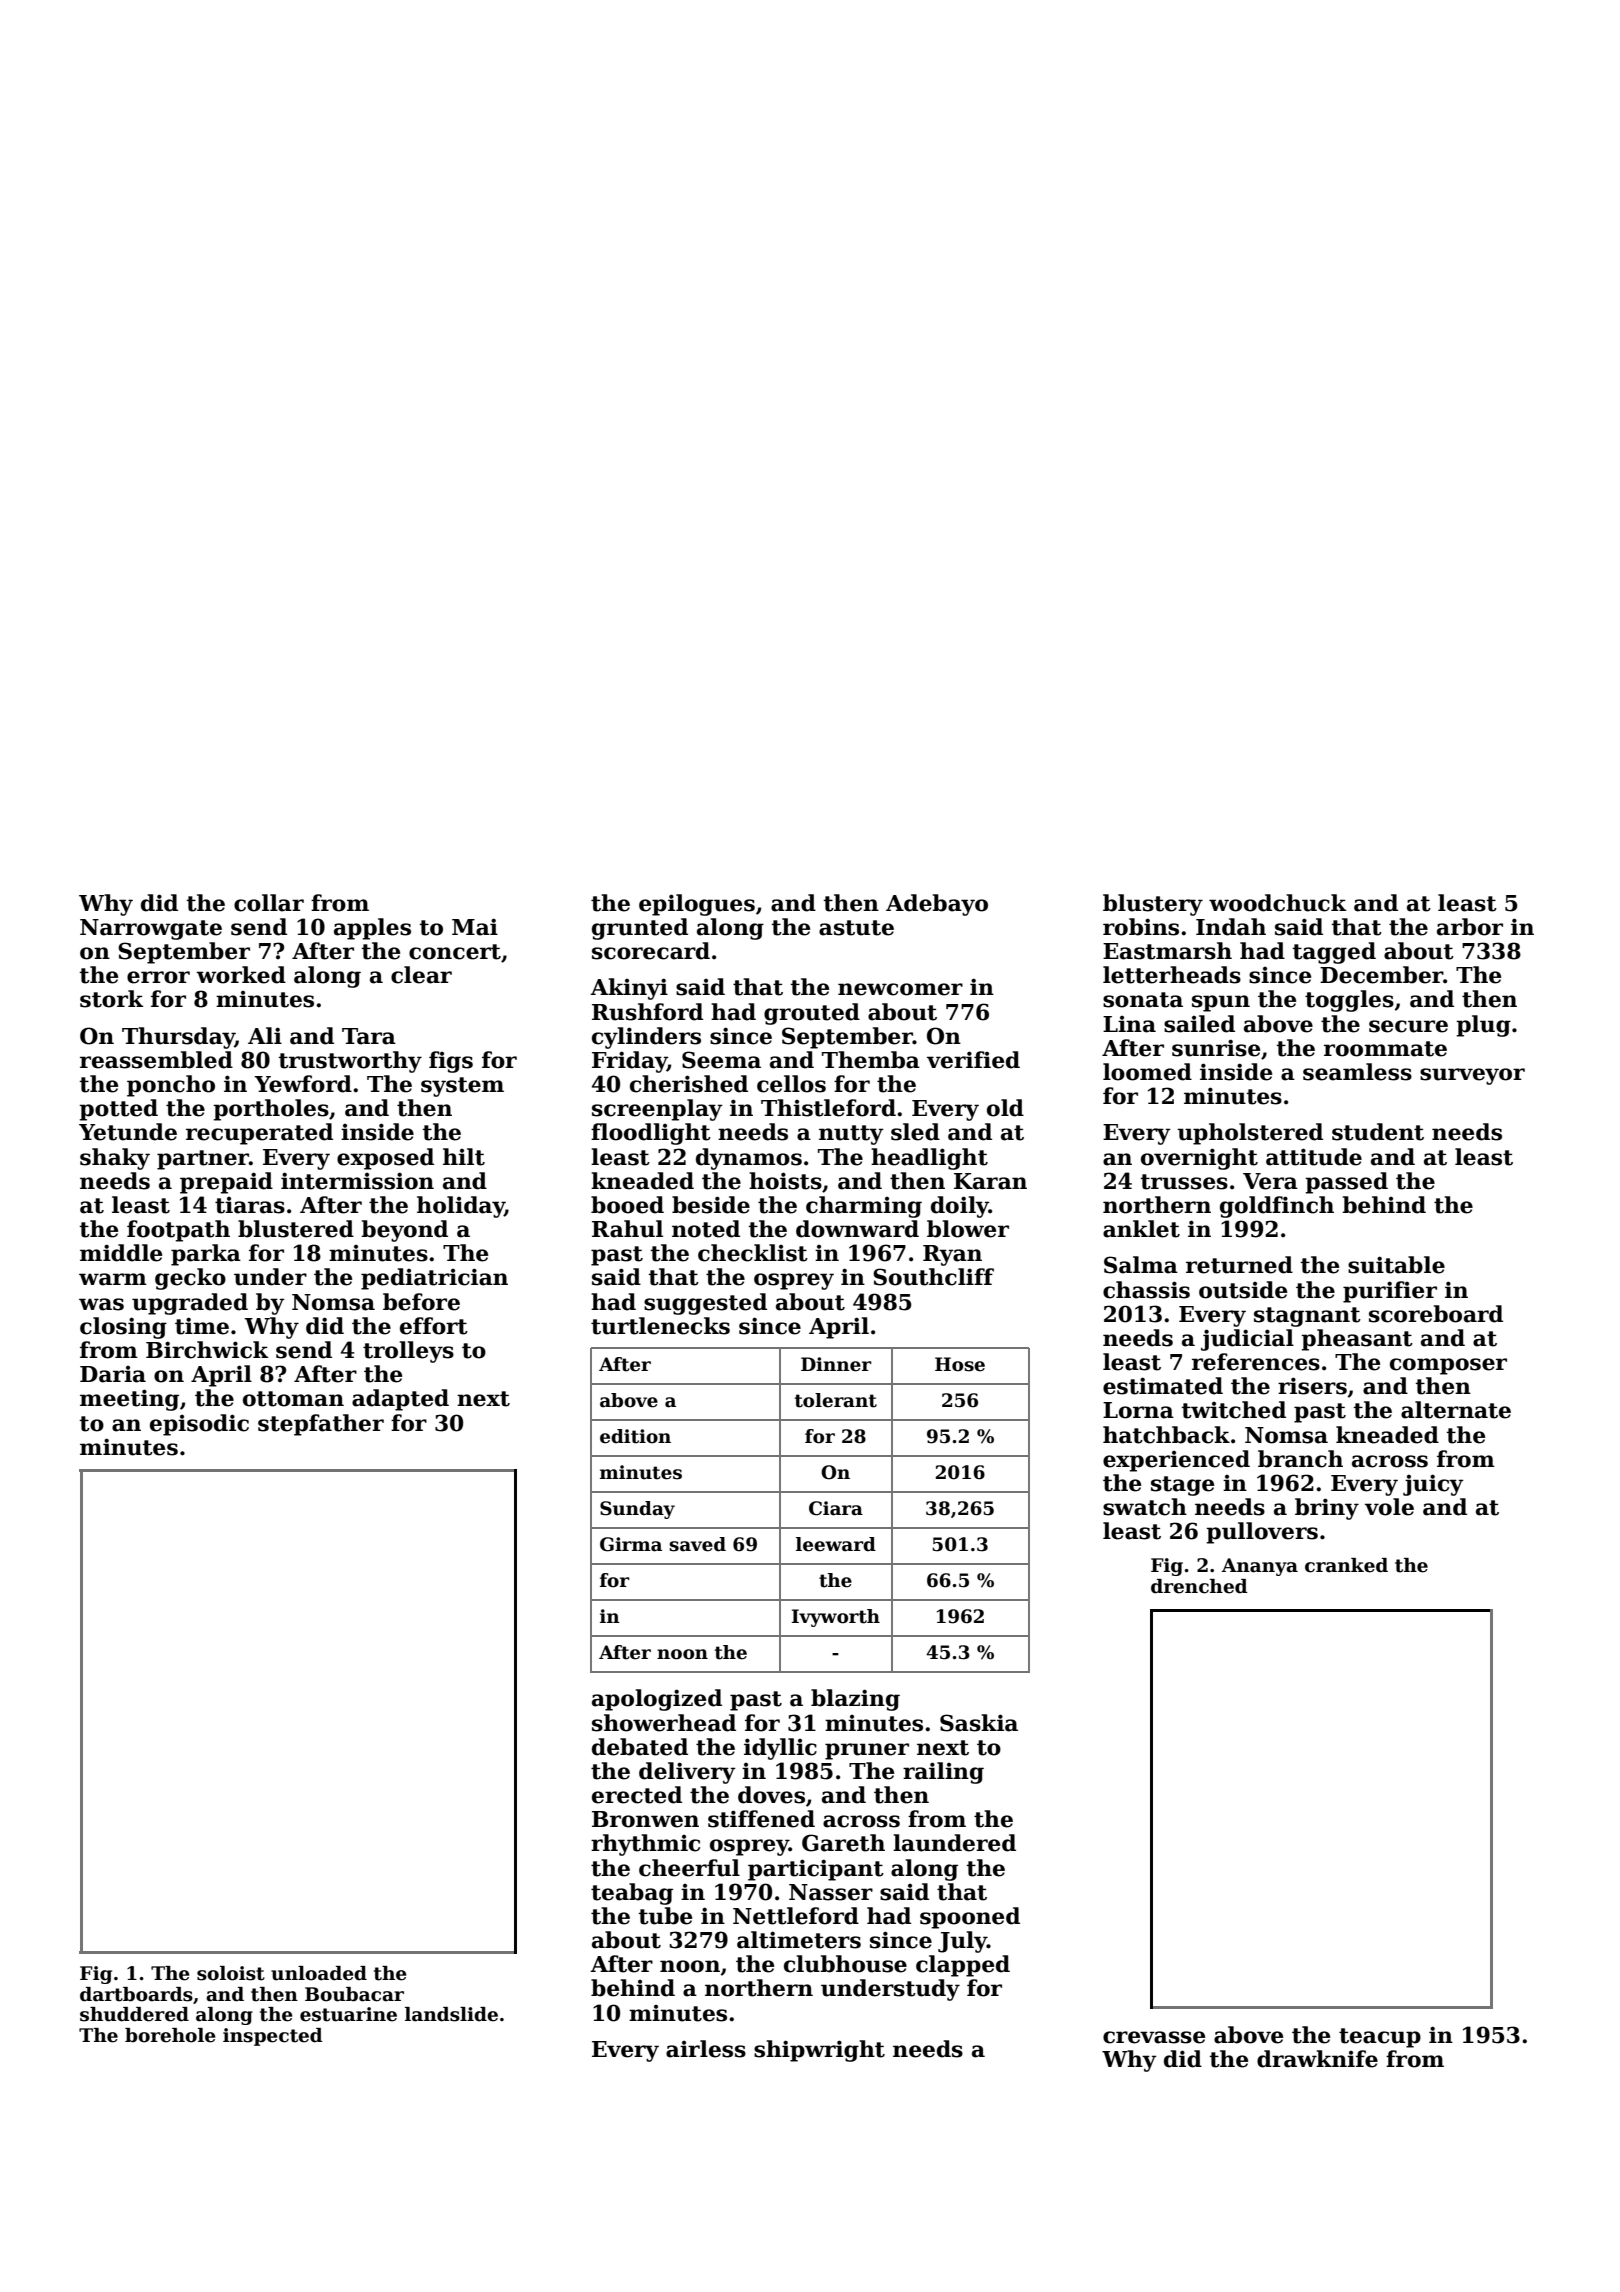 Image resolution: width=1620 pixels, height=2292 pixels. I want to click on purifier, so click(1390, 1292).
